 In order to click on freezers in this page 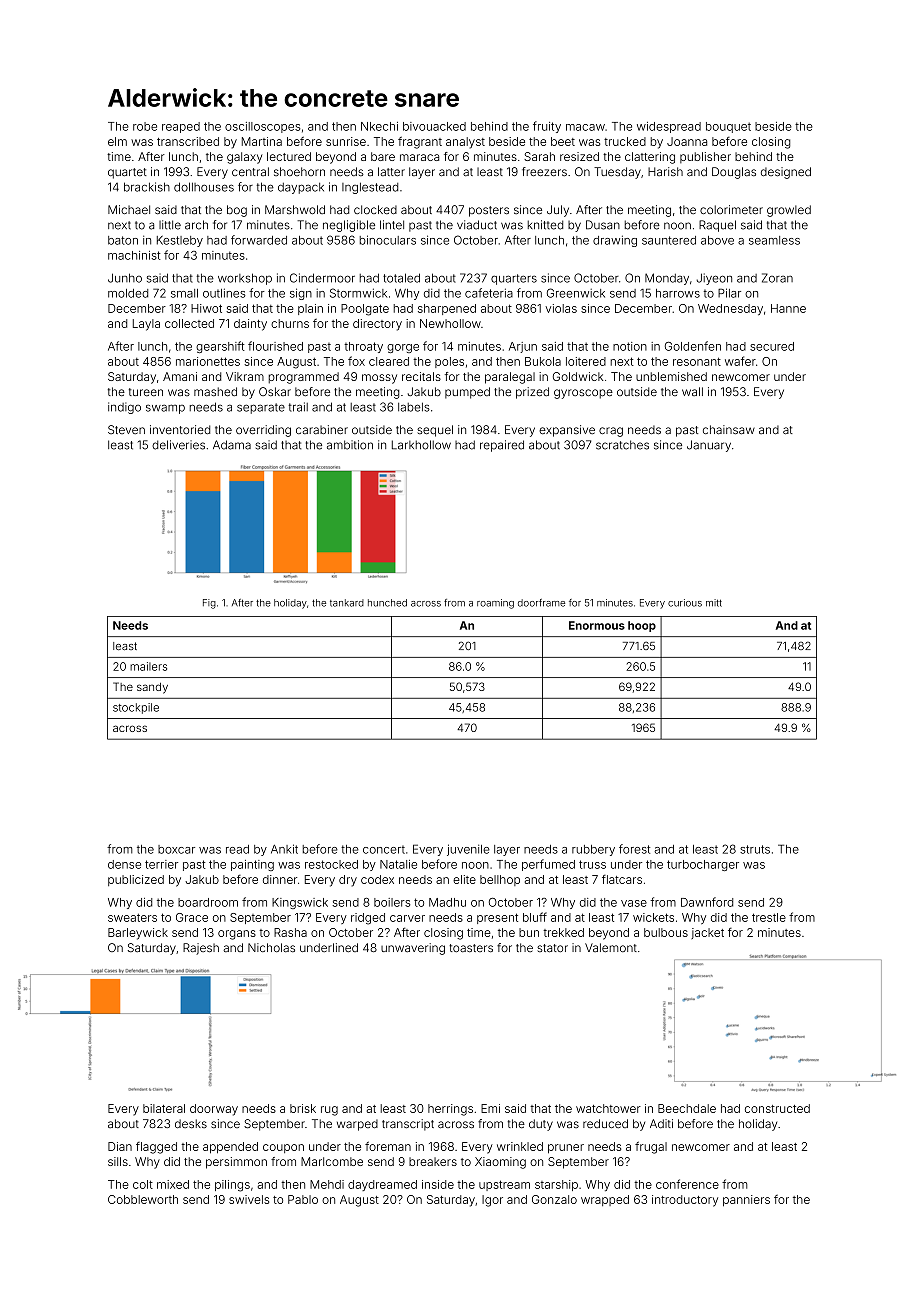, I will do `click(544, 172)`.
